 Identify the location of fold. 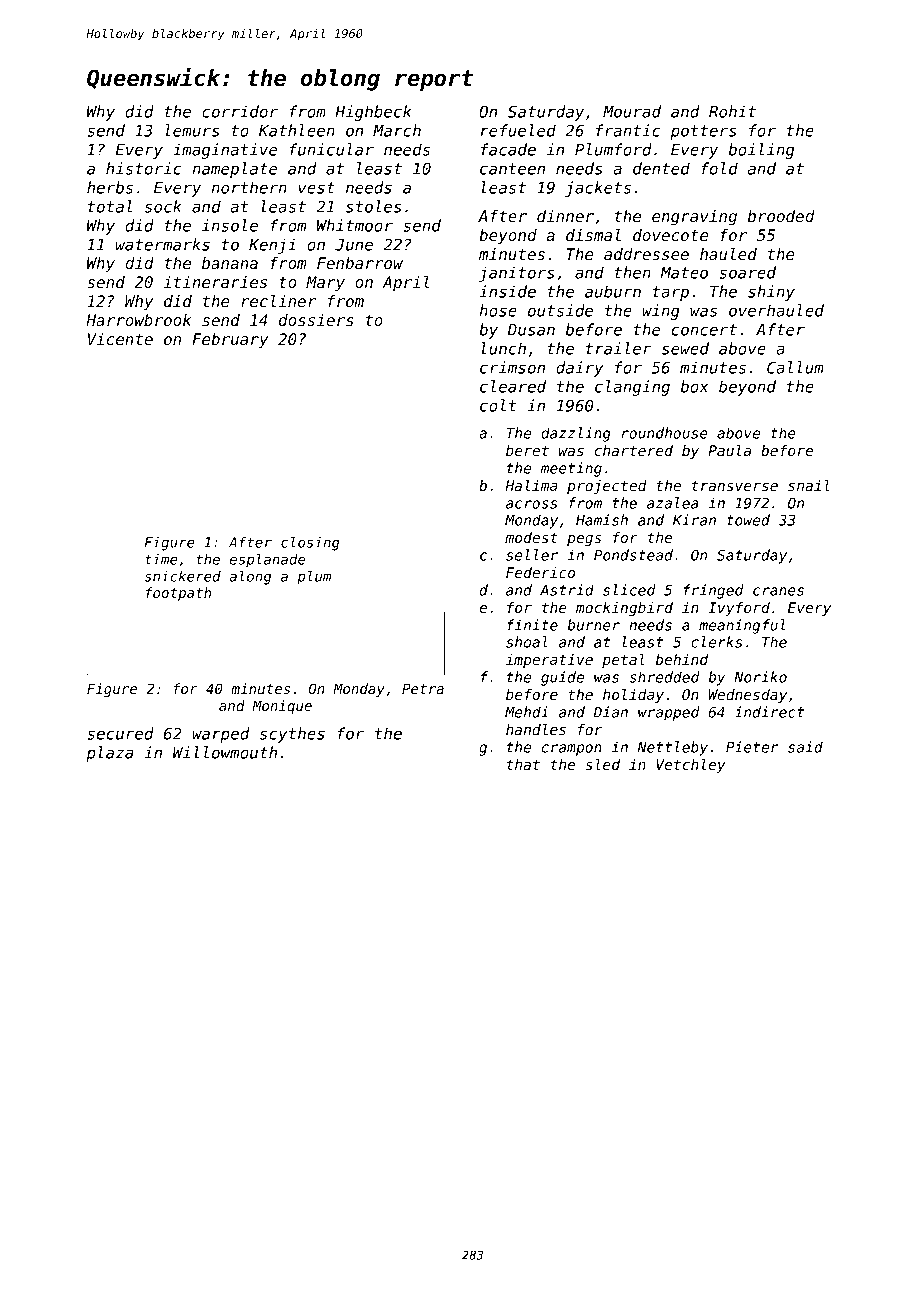
(719, 168).
